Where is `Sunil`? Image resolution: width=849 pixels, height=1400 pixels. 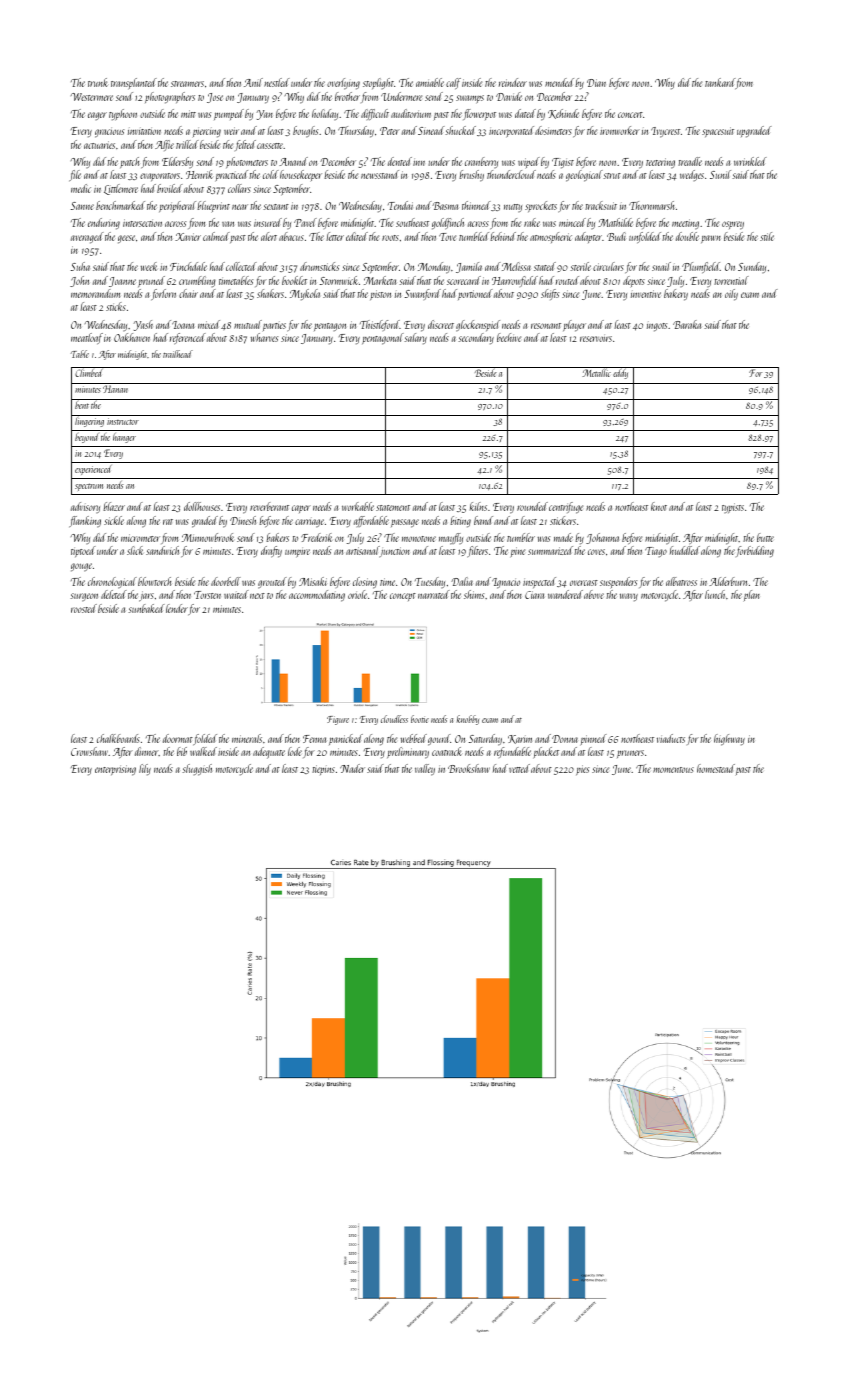 Sunil is located at coordinates (720, 174).
